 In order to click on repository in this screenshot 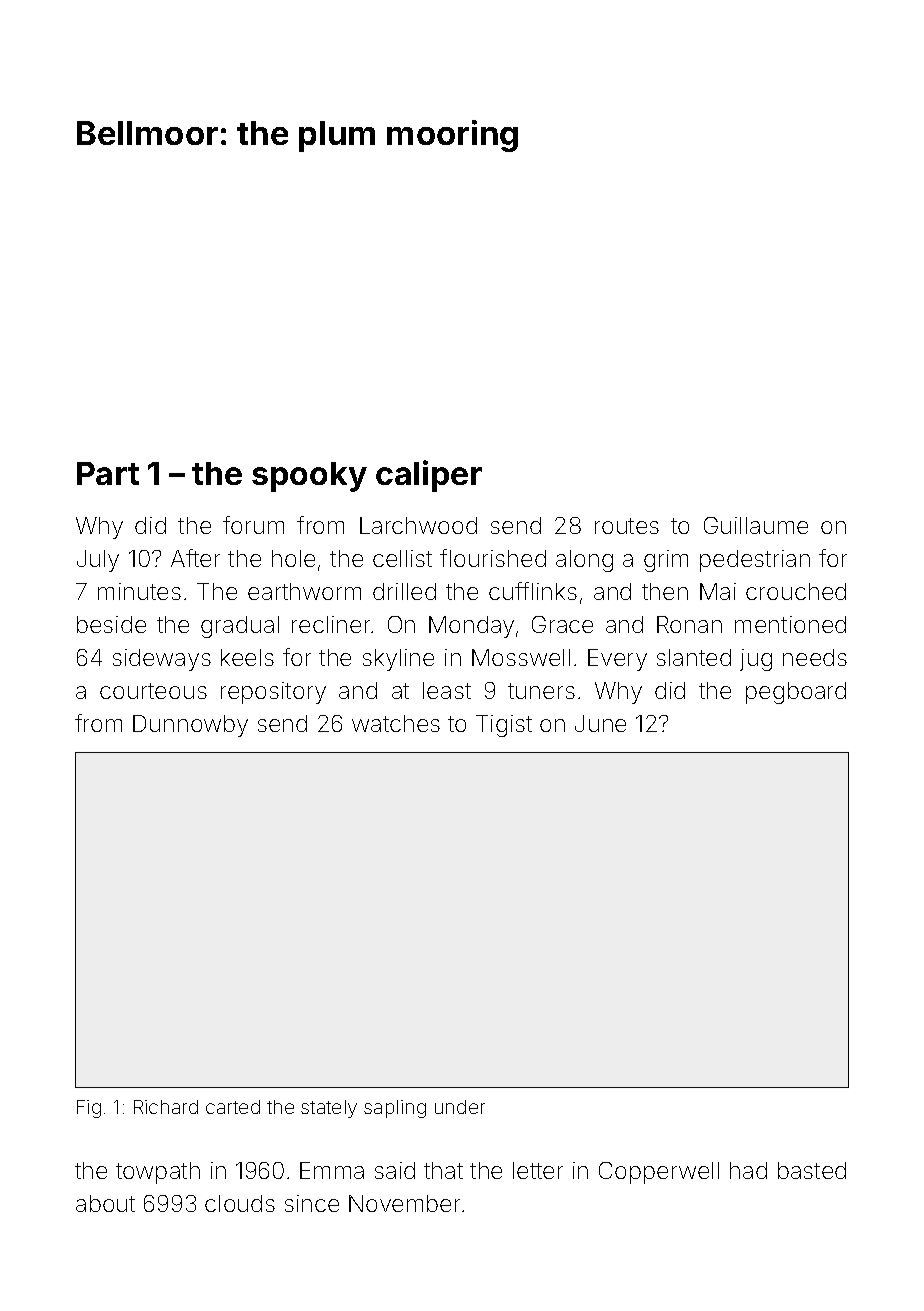, I will do `click(273, 693)`.
